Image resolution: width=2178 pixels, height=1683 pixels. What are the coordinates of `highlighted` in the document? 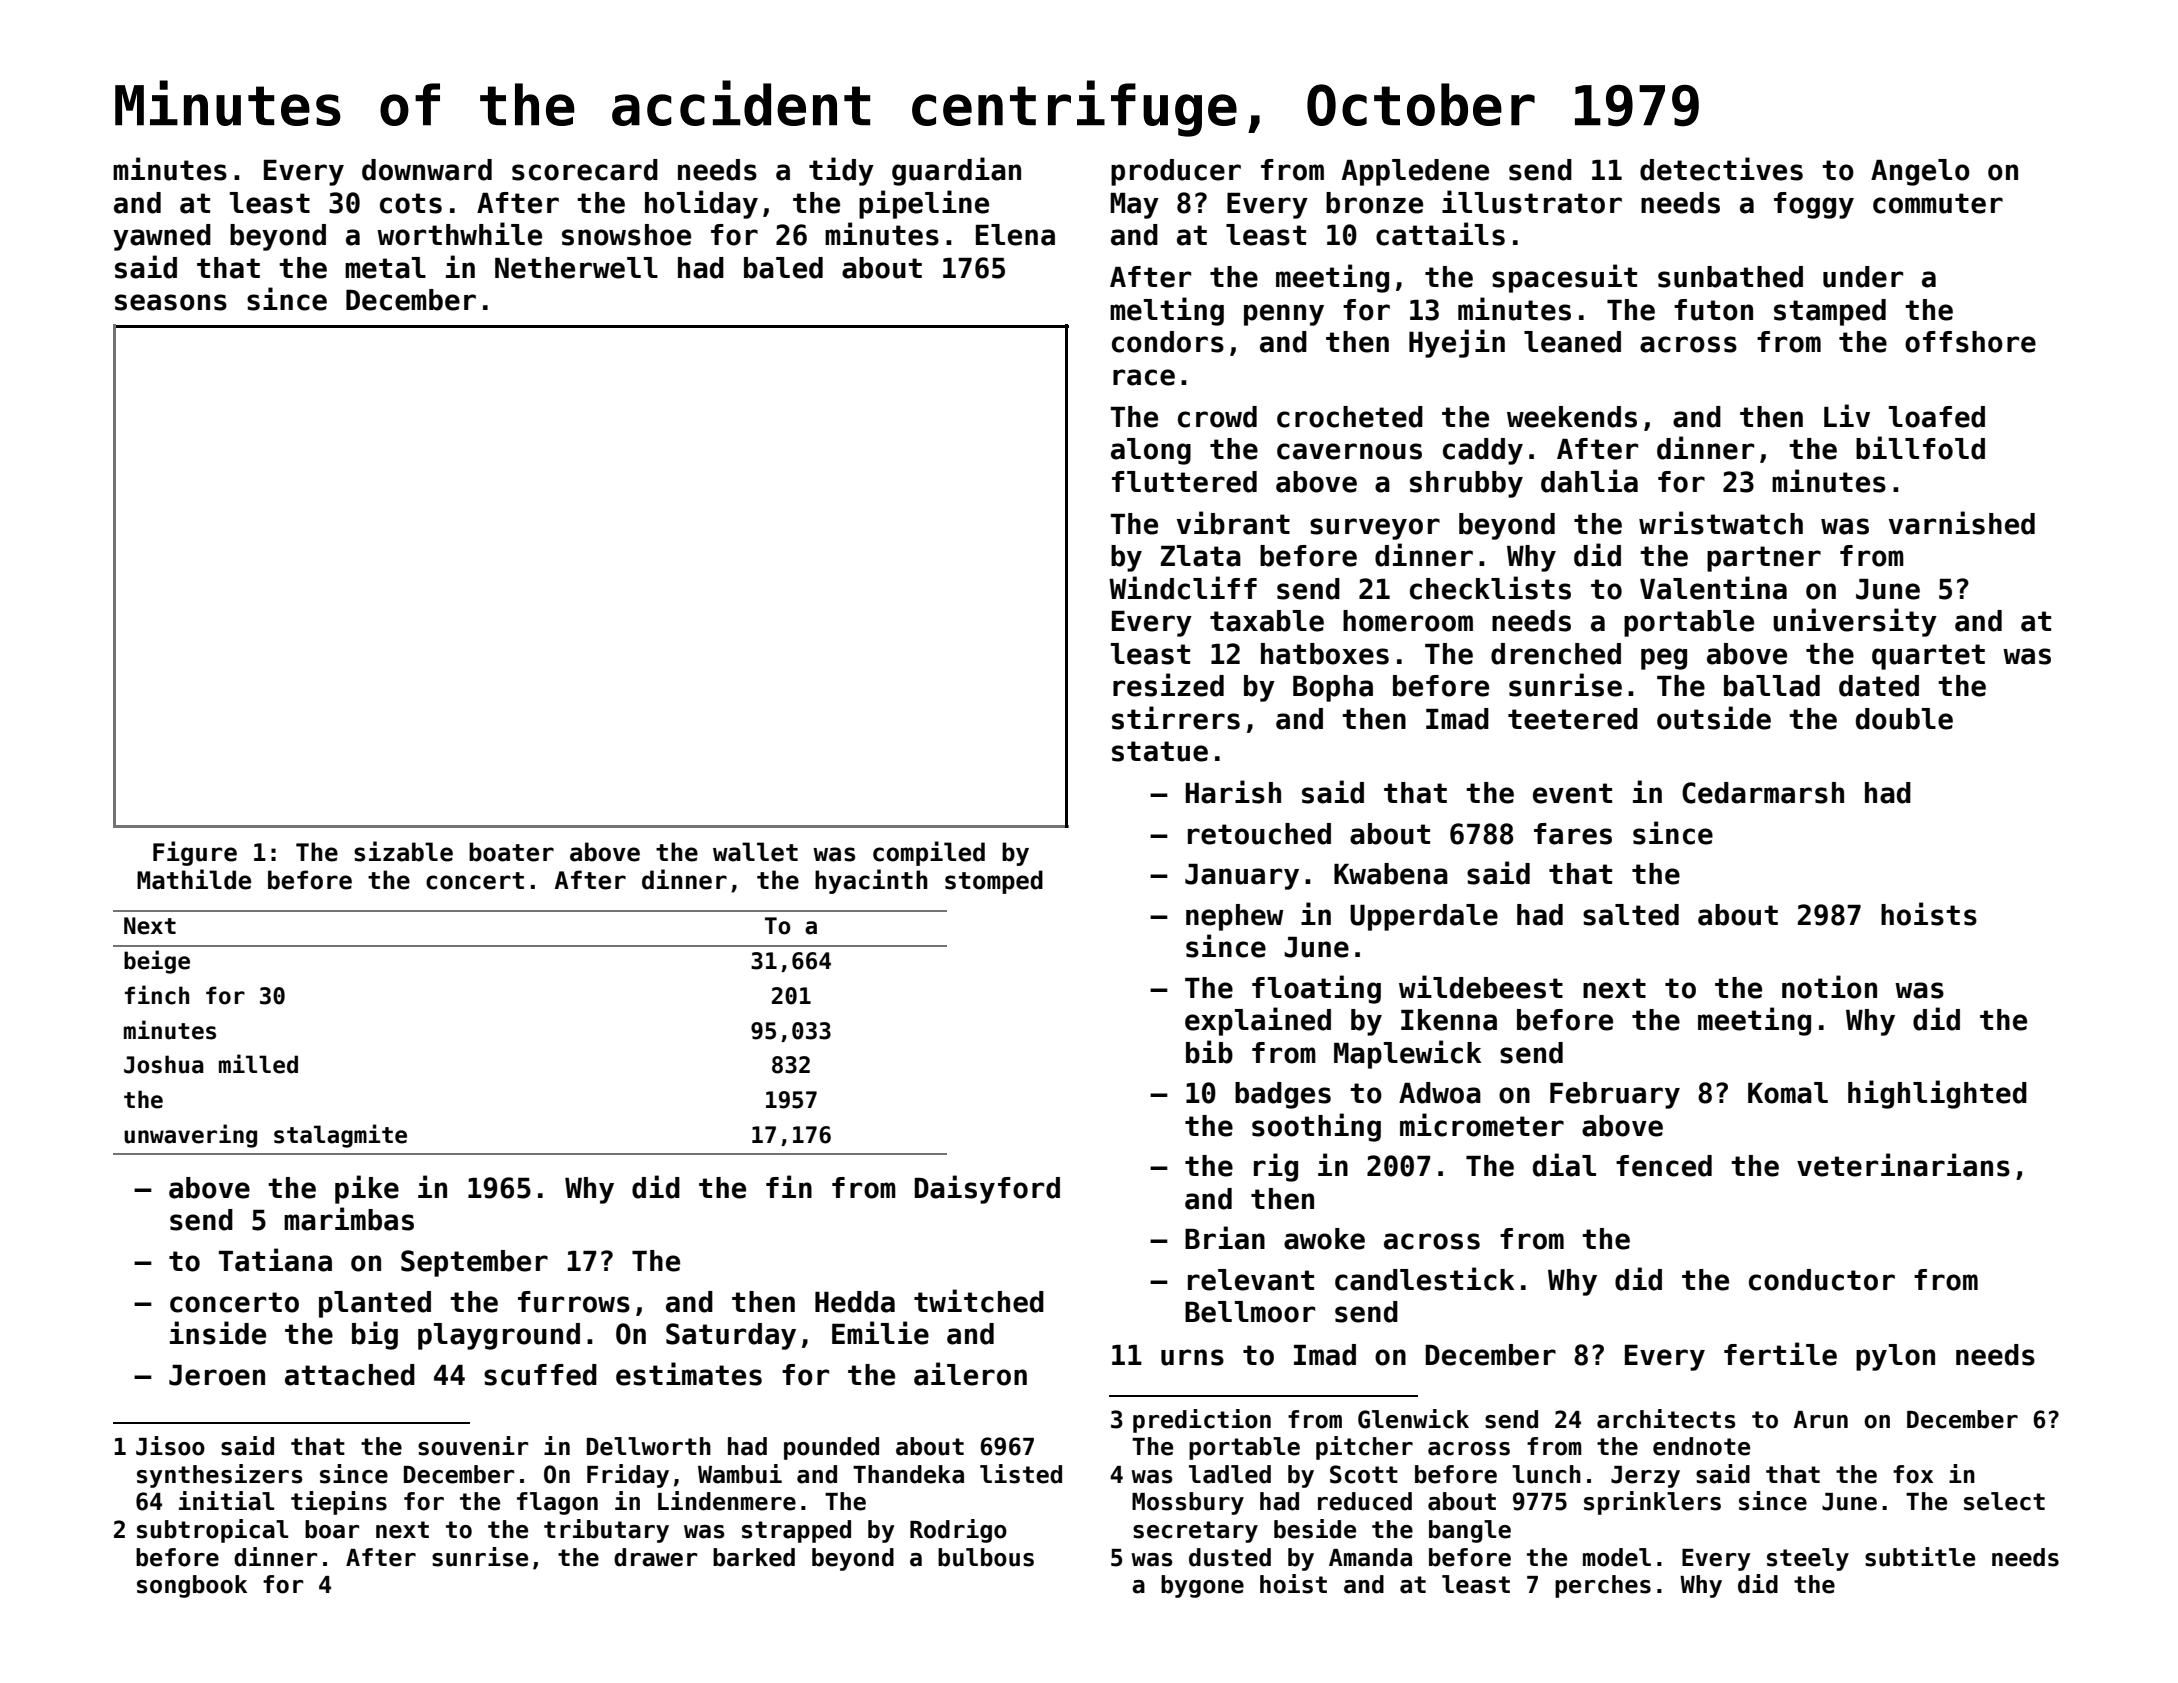 It's located at (1937, 1094).
